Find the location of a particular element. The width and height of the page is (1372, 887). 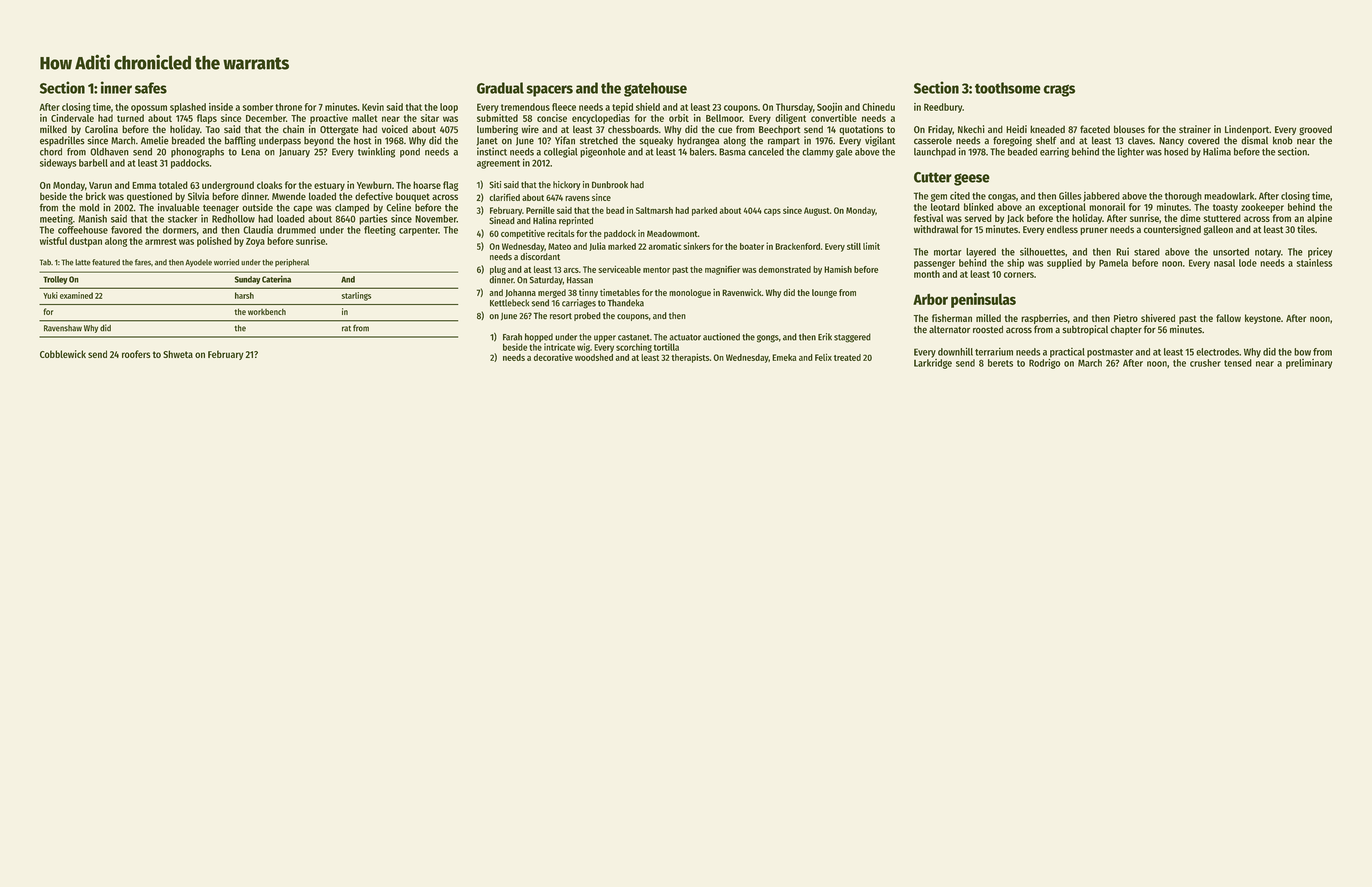

toothsome is located at coordinates (1008, 88).
